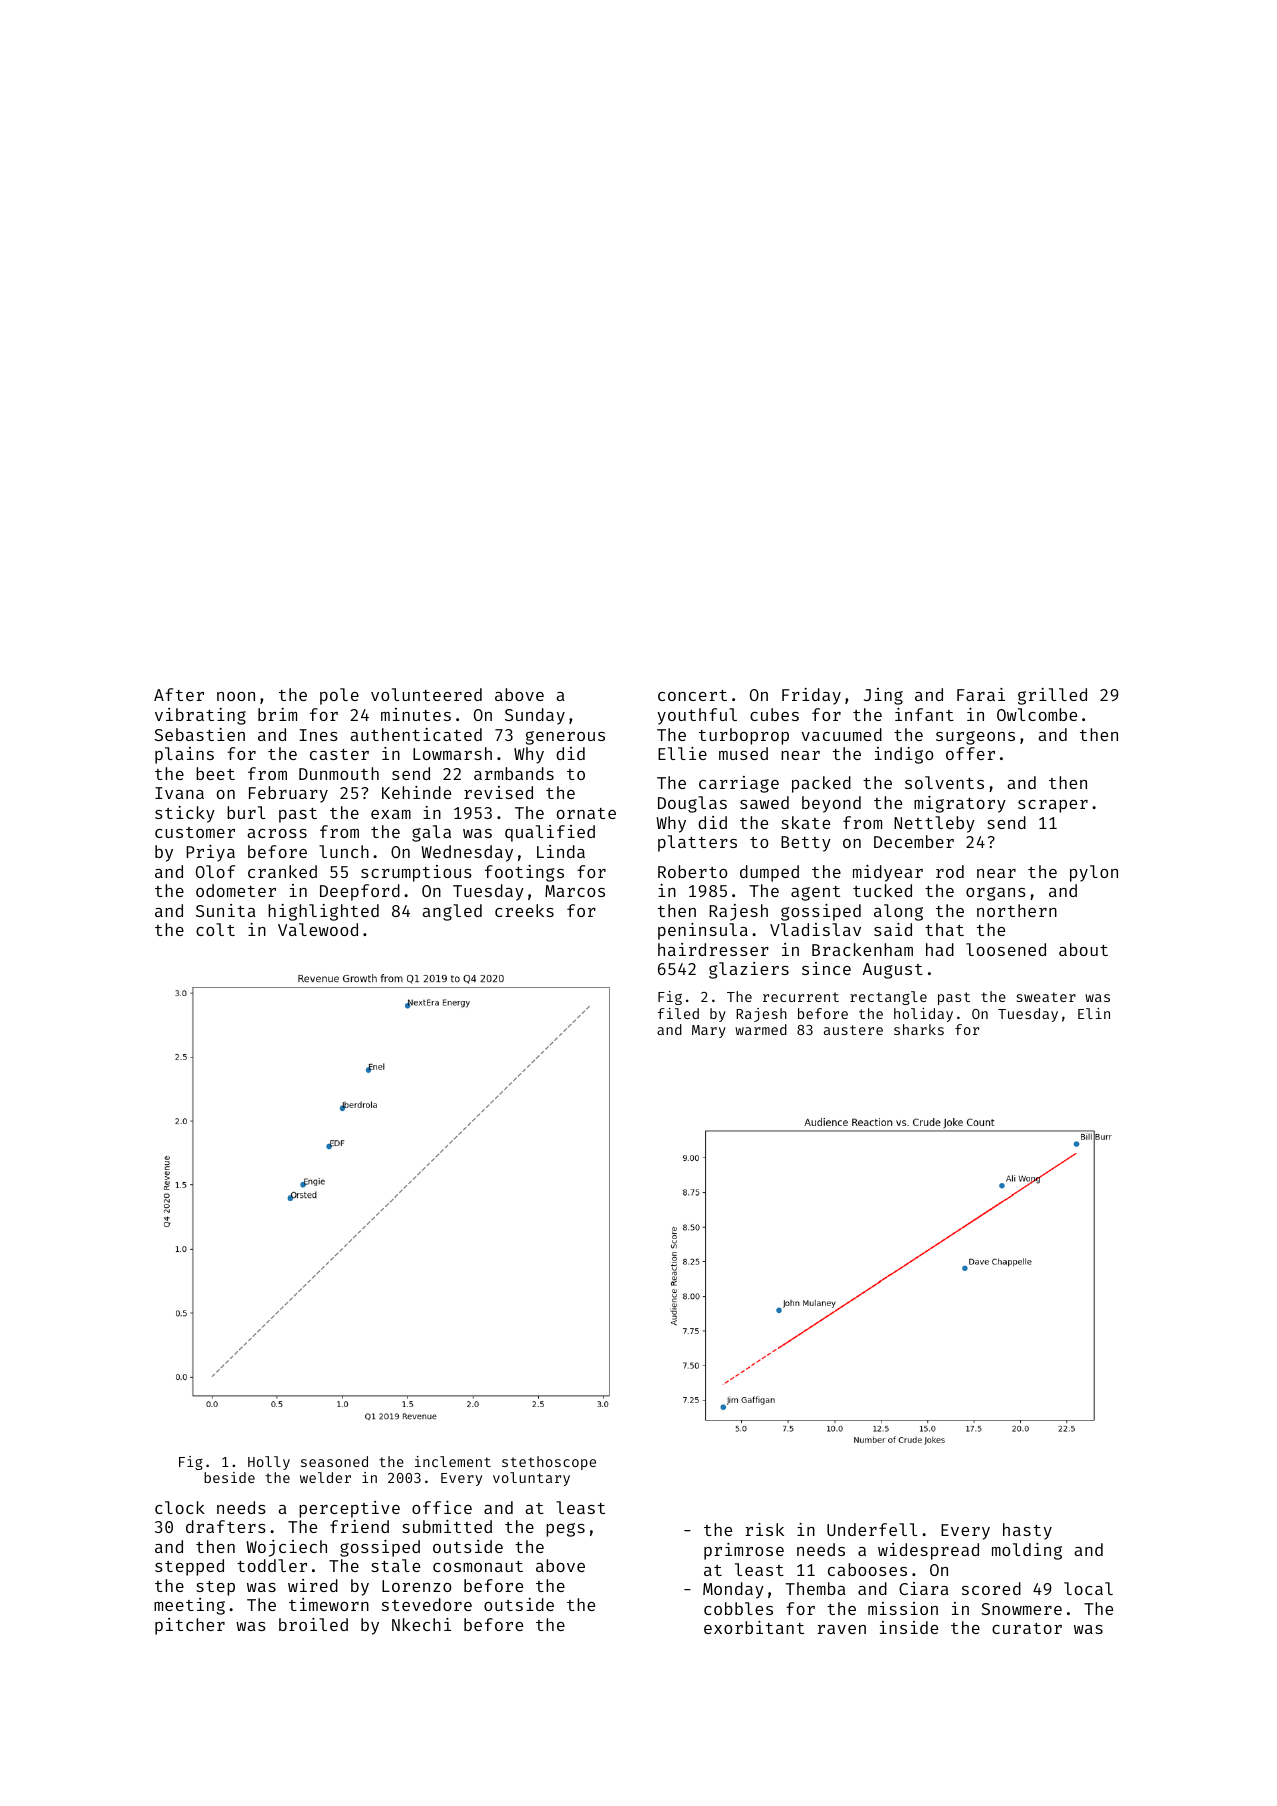 This screenshot has height=1806, width=1277. Describe the element at coordinates (319, 735) in the screenshot. I see `Ines` at that location.
